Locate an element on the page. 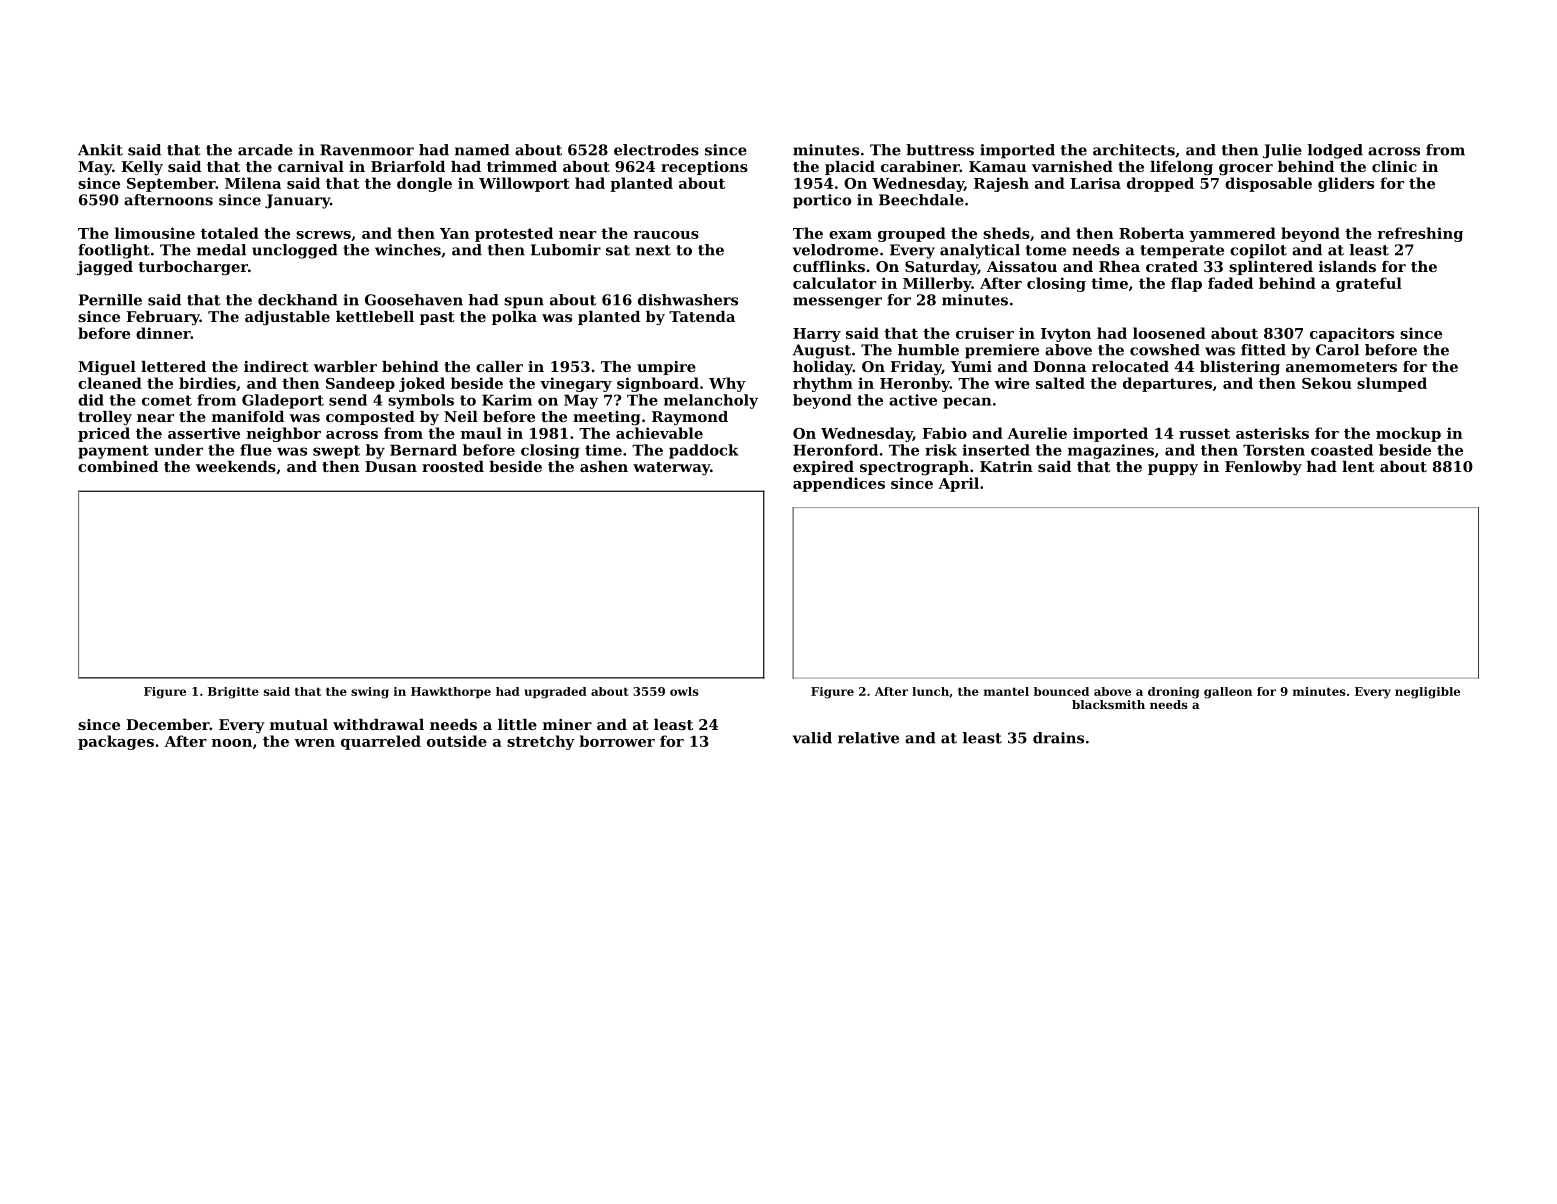  priced is located at coordinates (104, 434).
